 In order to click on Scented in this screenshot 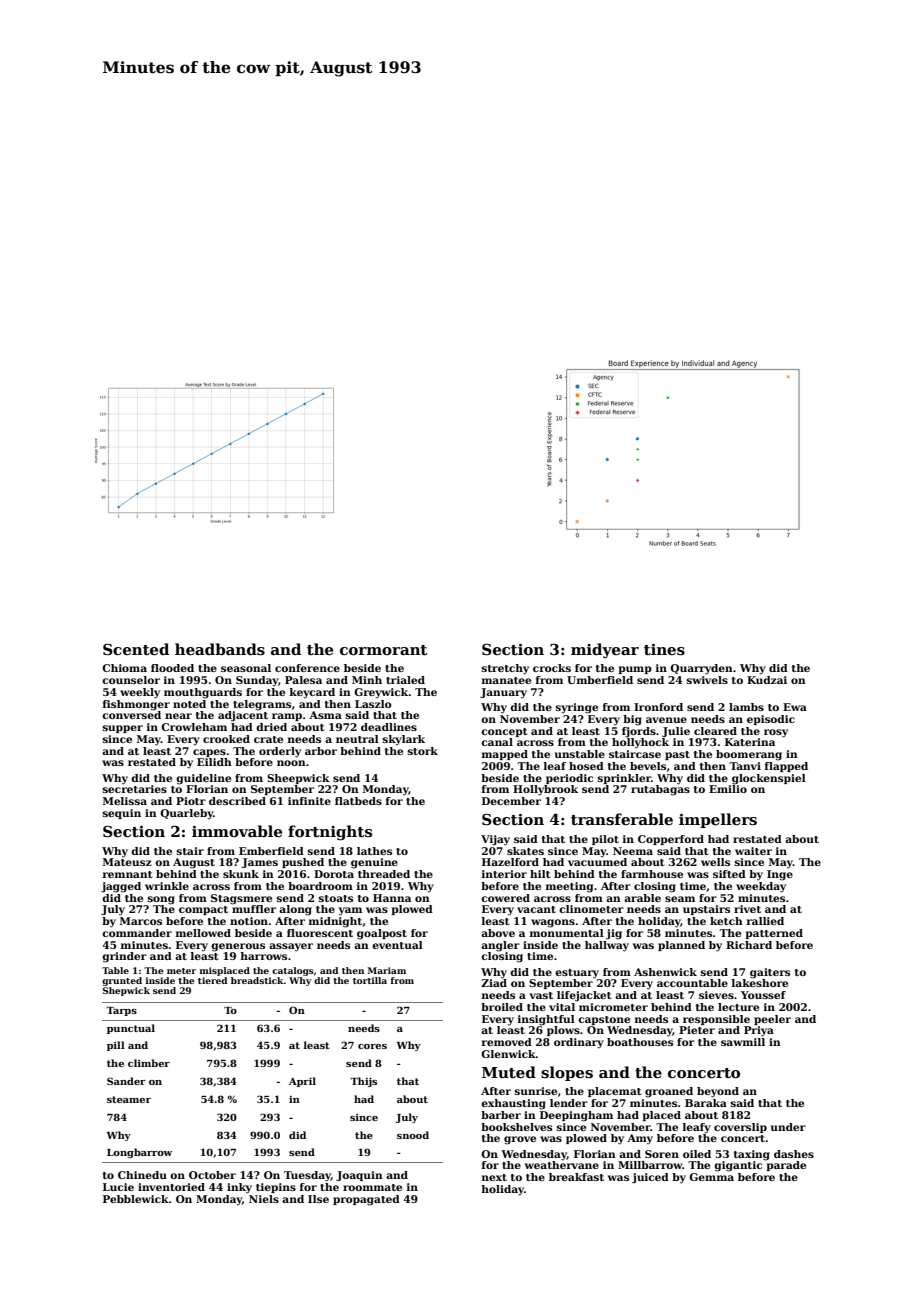, I will do `click(136, 649)`.
